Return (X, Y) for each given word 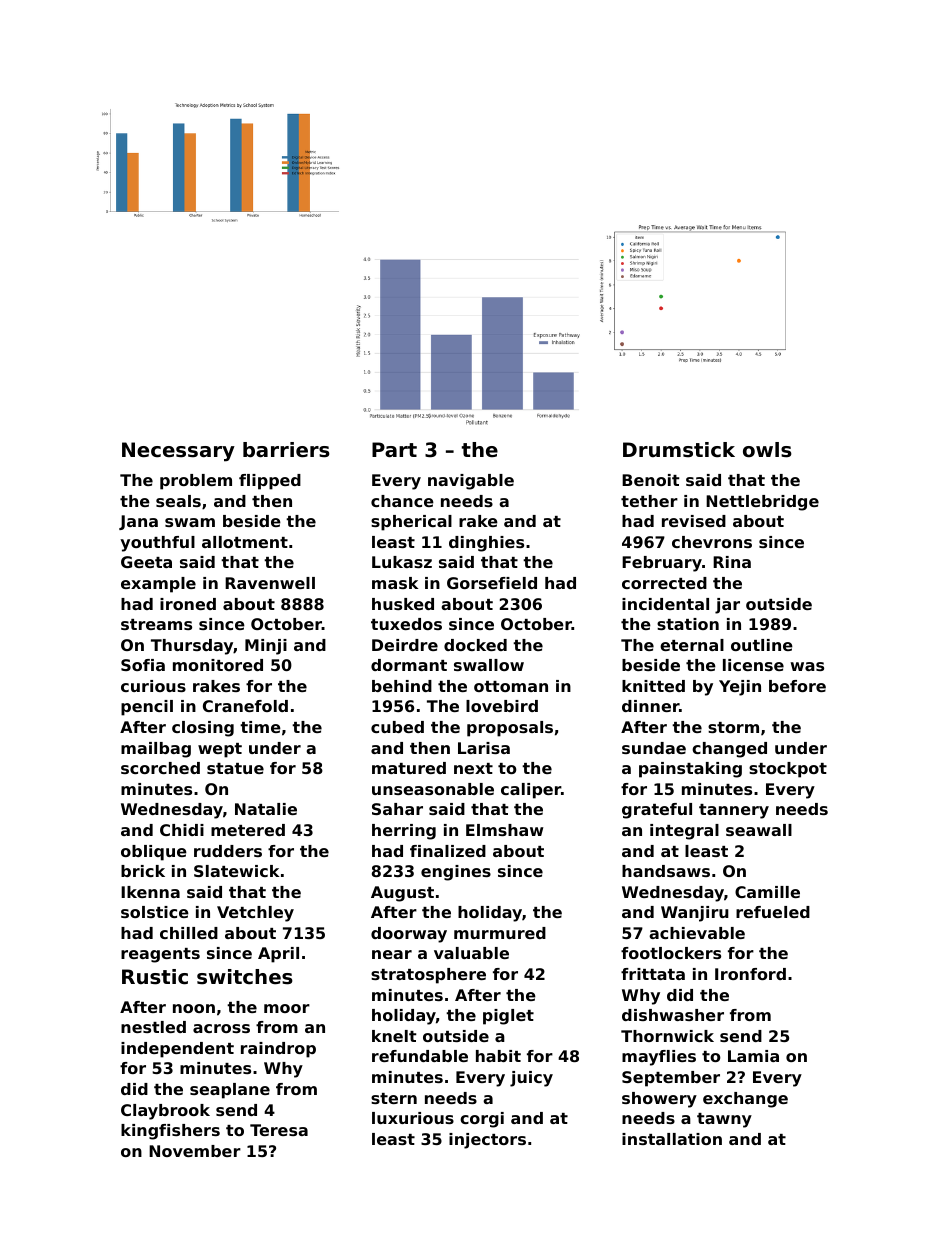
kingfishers (170, 1132)
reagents (160, 955)
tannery (734, 811)
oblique (154, 853)
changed (729, 750)
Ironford (750, 974)
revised (694, 521)
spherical (411, 523)
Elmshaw (504, 830)
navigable (471, 482)
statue (235, 768)
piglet (508, 1017)
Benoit (651, 480)
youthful (157, 544)
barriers (286, 450)
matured (409, 768)
